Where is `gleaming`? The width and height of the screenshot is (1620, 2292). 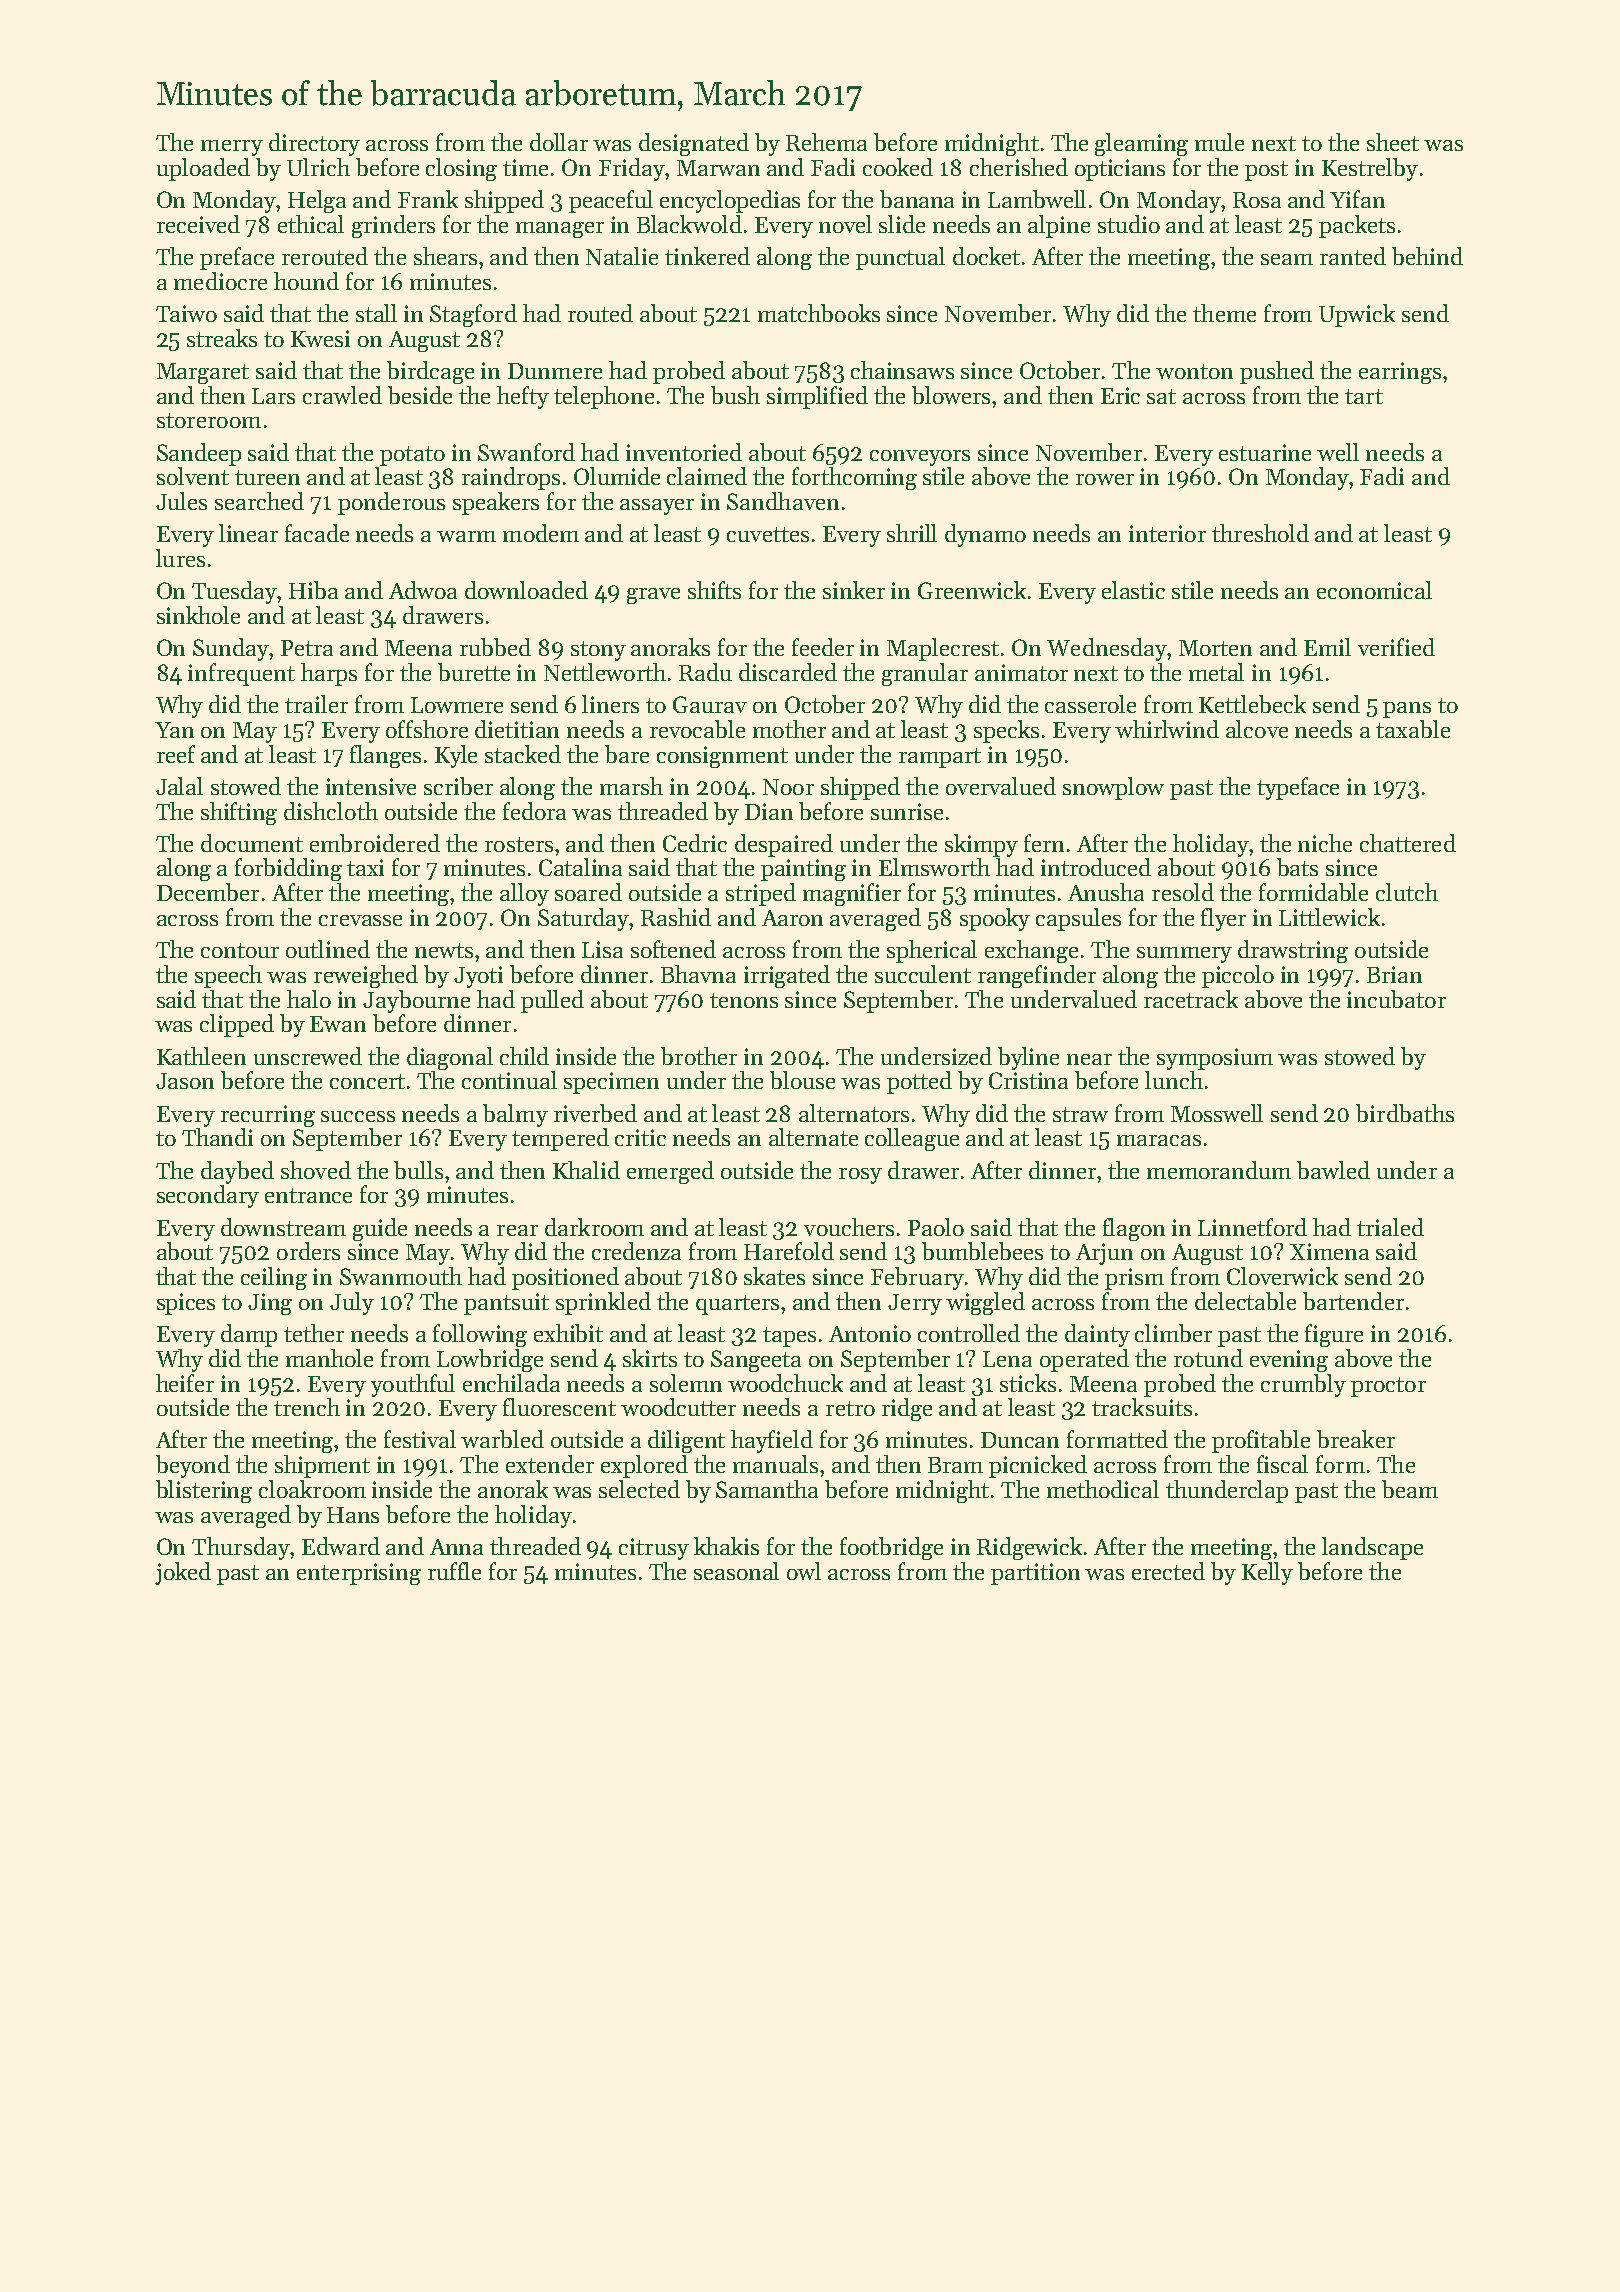 gleaming is located at coordinates (1141, 144).
